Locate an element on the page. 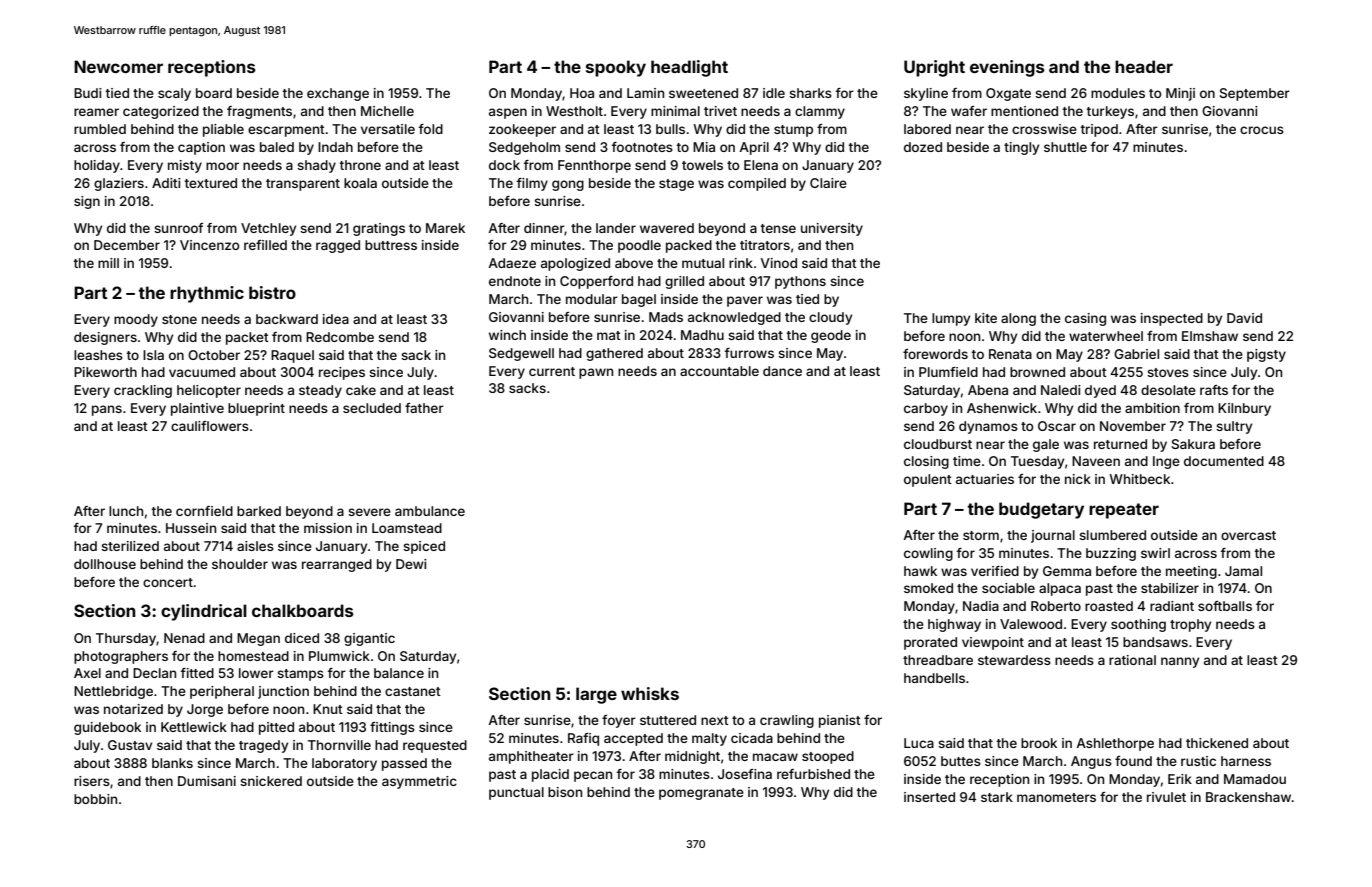 The image size is (1372, 887). Mia is located at coordinates (704, 147).
